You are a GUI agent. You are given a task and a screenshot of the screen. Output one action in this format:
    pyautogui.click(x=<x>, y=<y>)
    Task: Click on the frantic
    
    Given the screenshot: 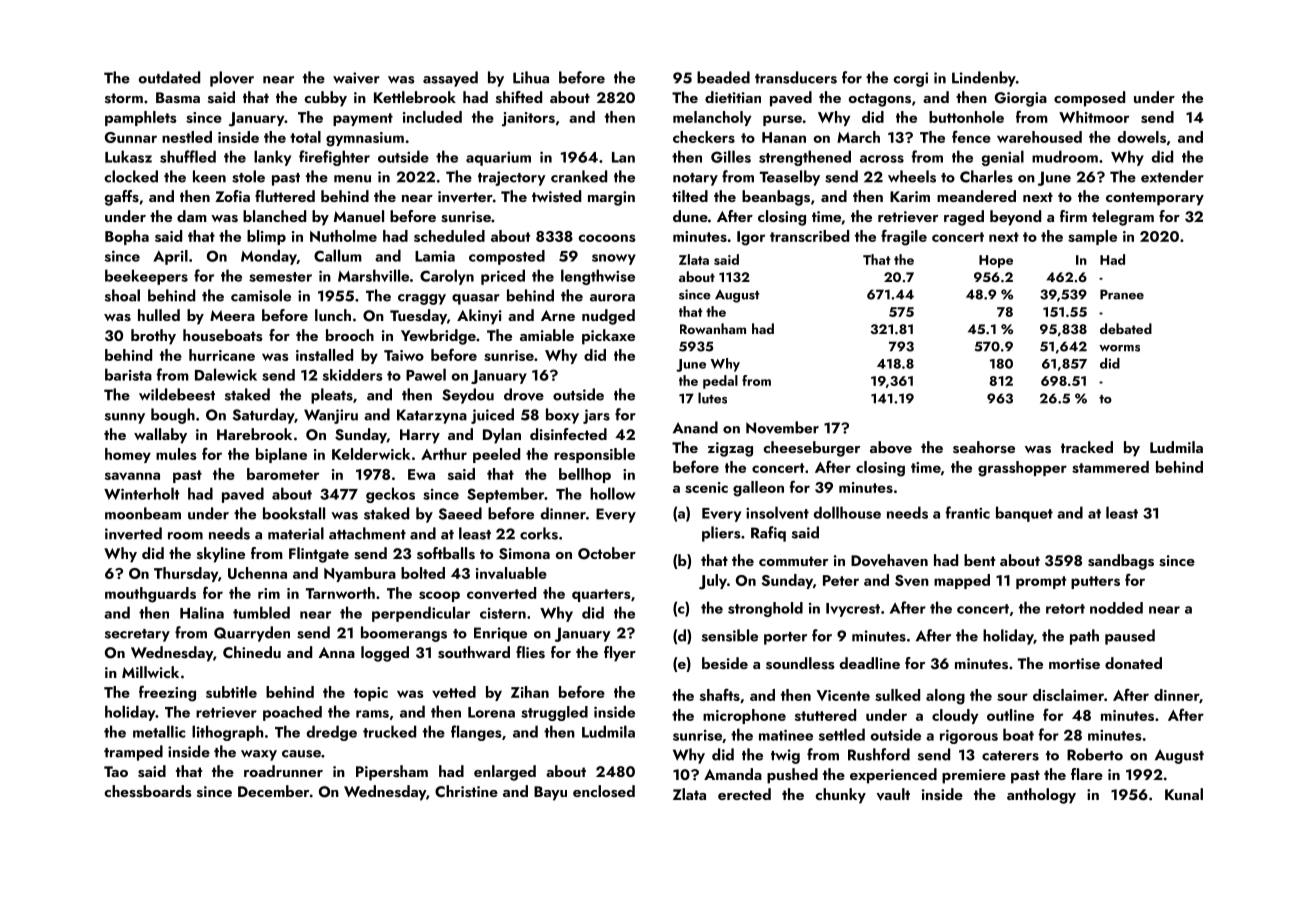 What is the action you would take?
    pyautogui.click(x=968, y=512)
